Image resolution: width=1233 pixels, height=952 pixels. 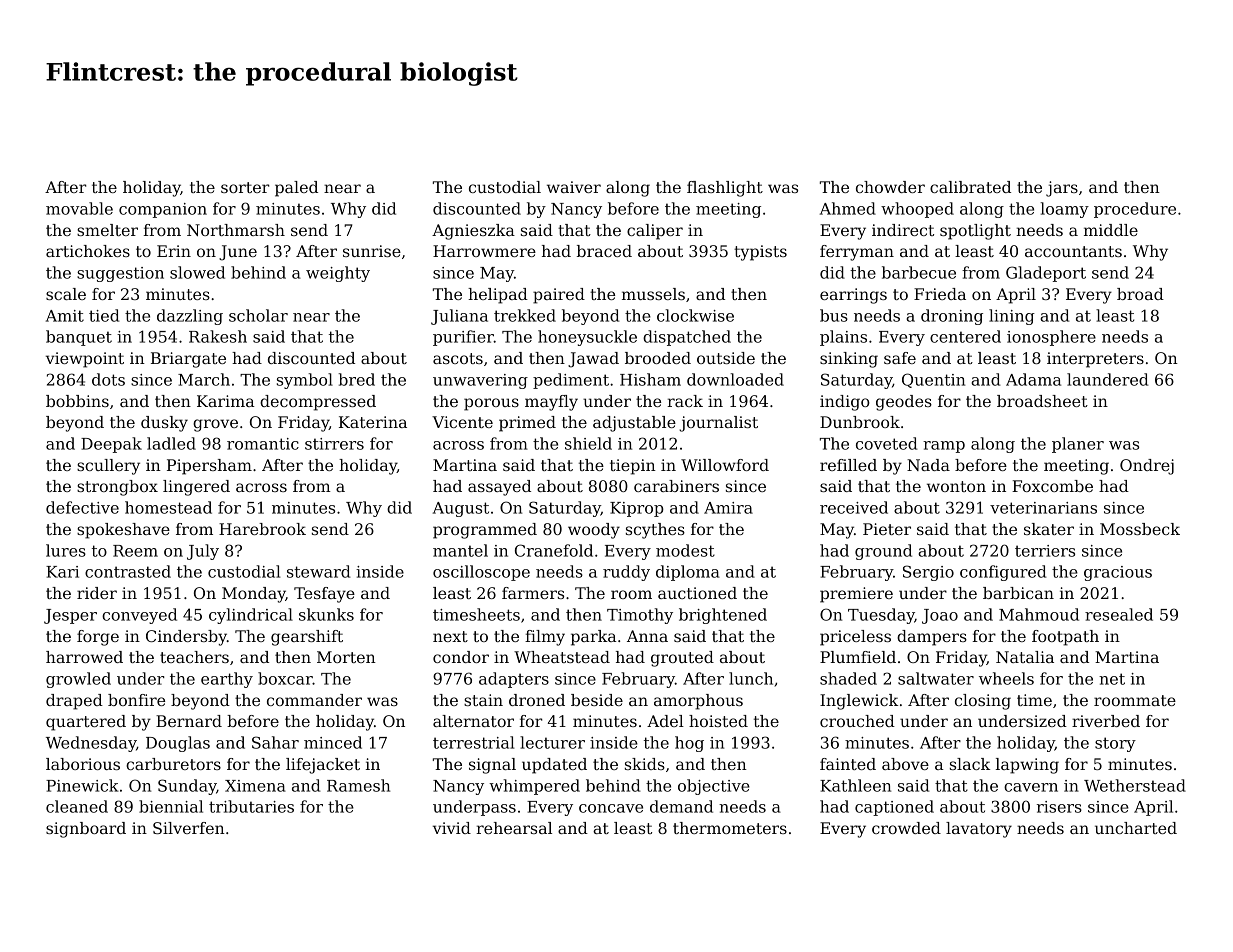 What do you see at coordinates (296, 189) in the screenshot?
I see `paled` at bounding box center [296, 189].
